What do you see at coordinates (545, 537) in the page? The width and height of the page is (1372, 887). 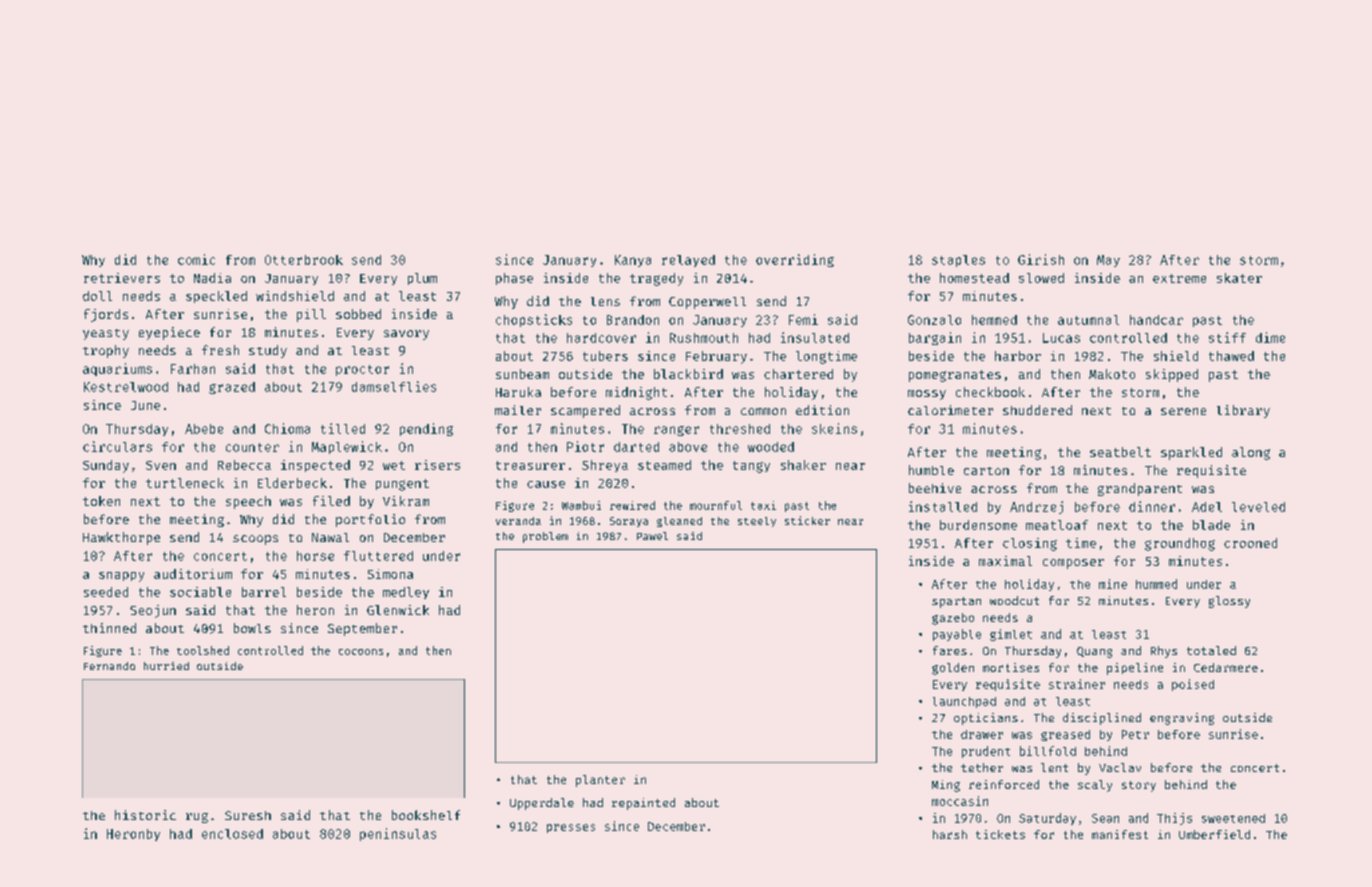 I see `problem` at bounding box center [545, 537].
